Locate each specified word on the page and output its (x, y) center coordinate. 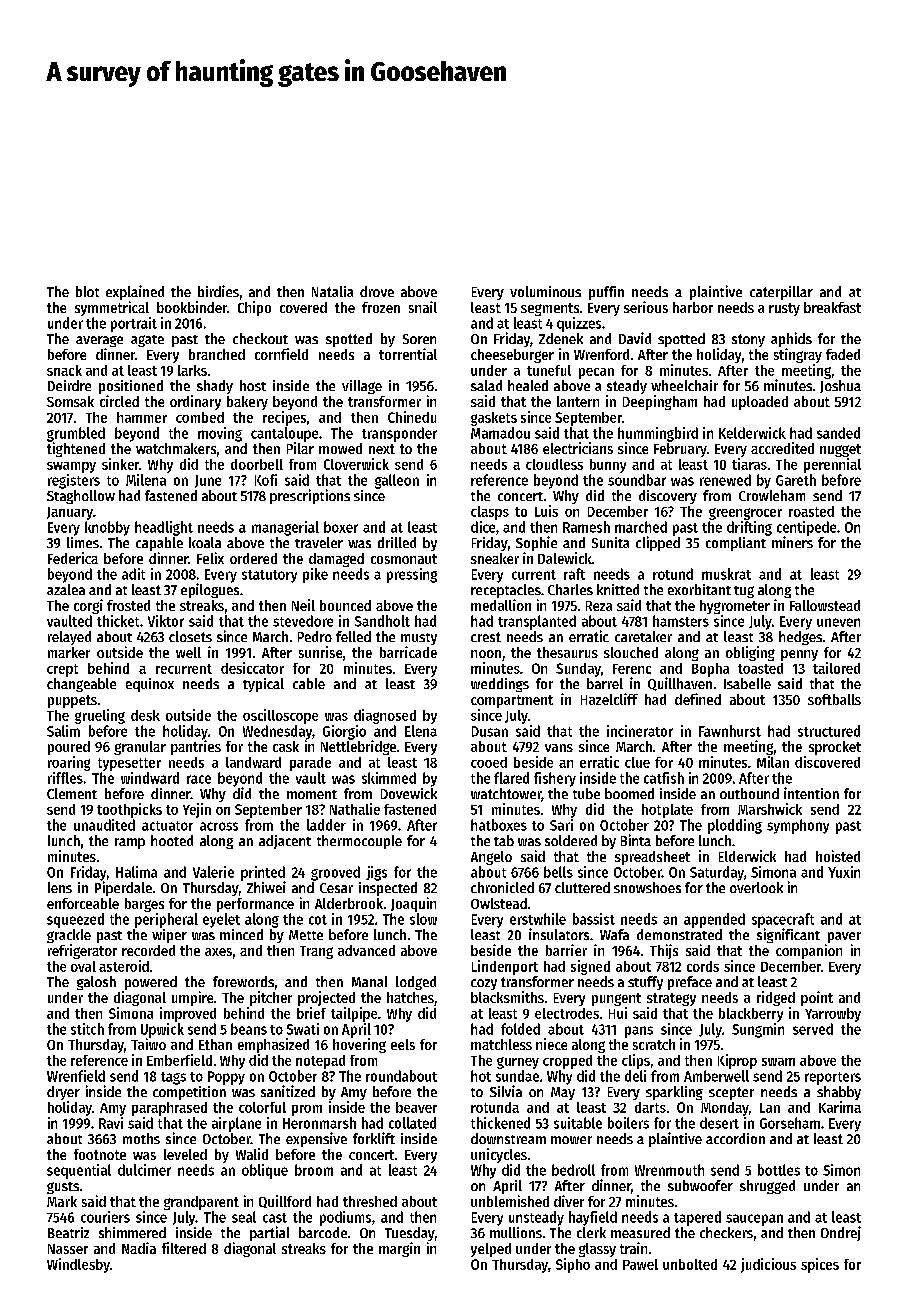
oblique (265, 1171)
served (813, 1029)
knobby (107, 528)
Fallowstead (825, 605)
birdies (218, 291)
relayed (69, 638)
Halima (136, 872)
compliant (736, 544)
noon (486, 654)
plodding (735, 826)
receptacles (506, 591)
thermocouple (359, 842)
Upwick (162, 1030)
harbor (693, 307)
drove (377, 291)
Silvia (506, 1091)
